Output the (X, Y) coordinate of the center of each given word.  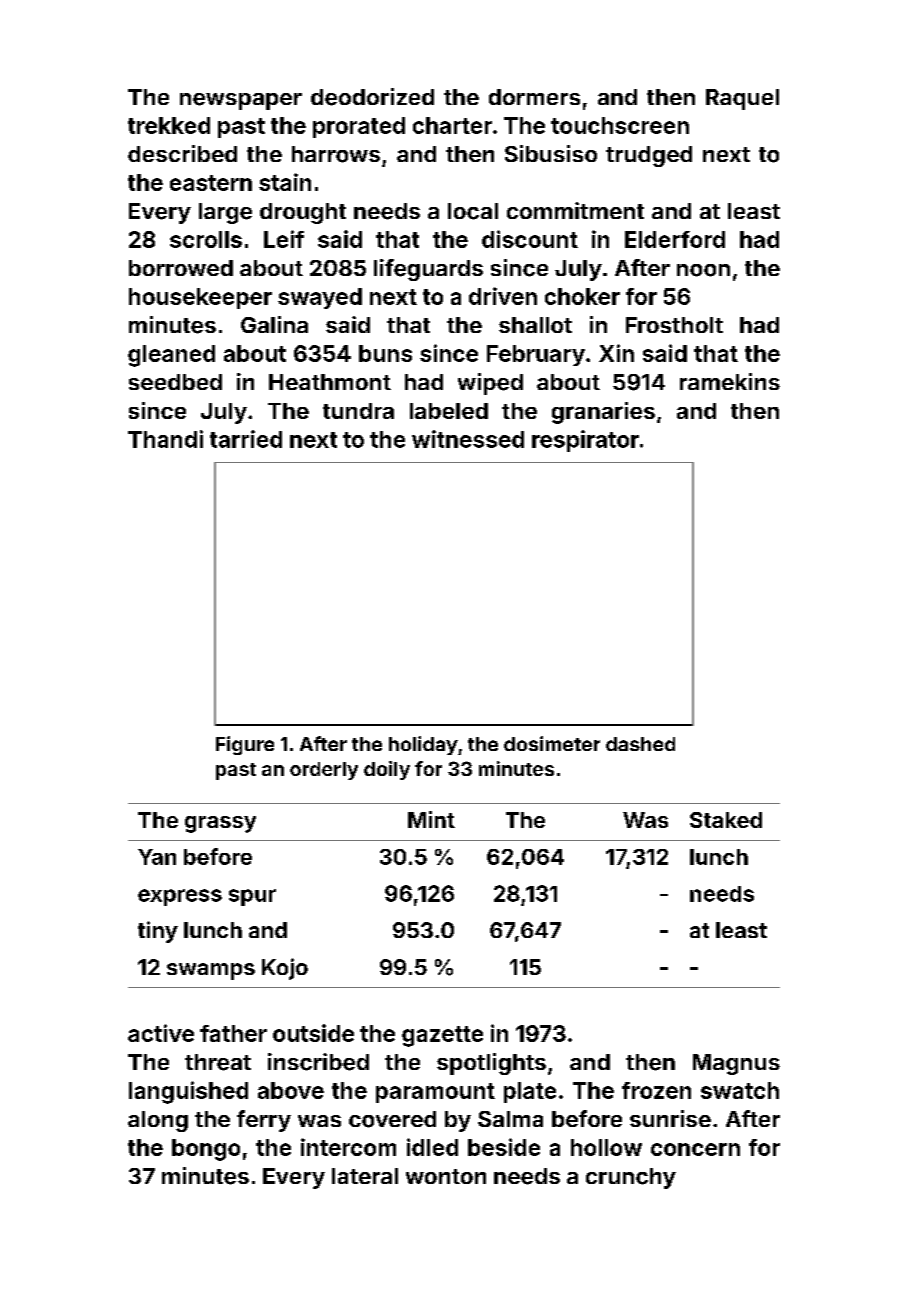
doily (387, 770)
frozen (656, 1090)
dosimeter (552, 743)
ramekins (730, 381)
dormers (534, 97)
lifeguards (428, 270)
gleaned (171, 356)
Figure (245, 745)
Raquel (742, 99)
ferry (264, 1121)
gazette (442, 1036)
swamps (211, 971)
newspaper (241, 101)
